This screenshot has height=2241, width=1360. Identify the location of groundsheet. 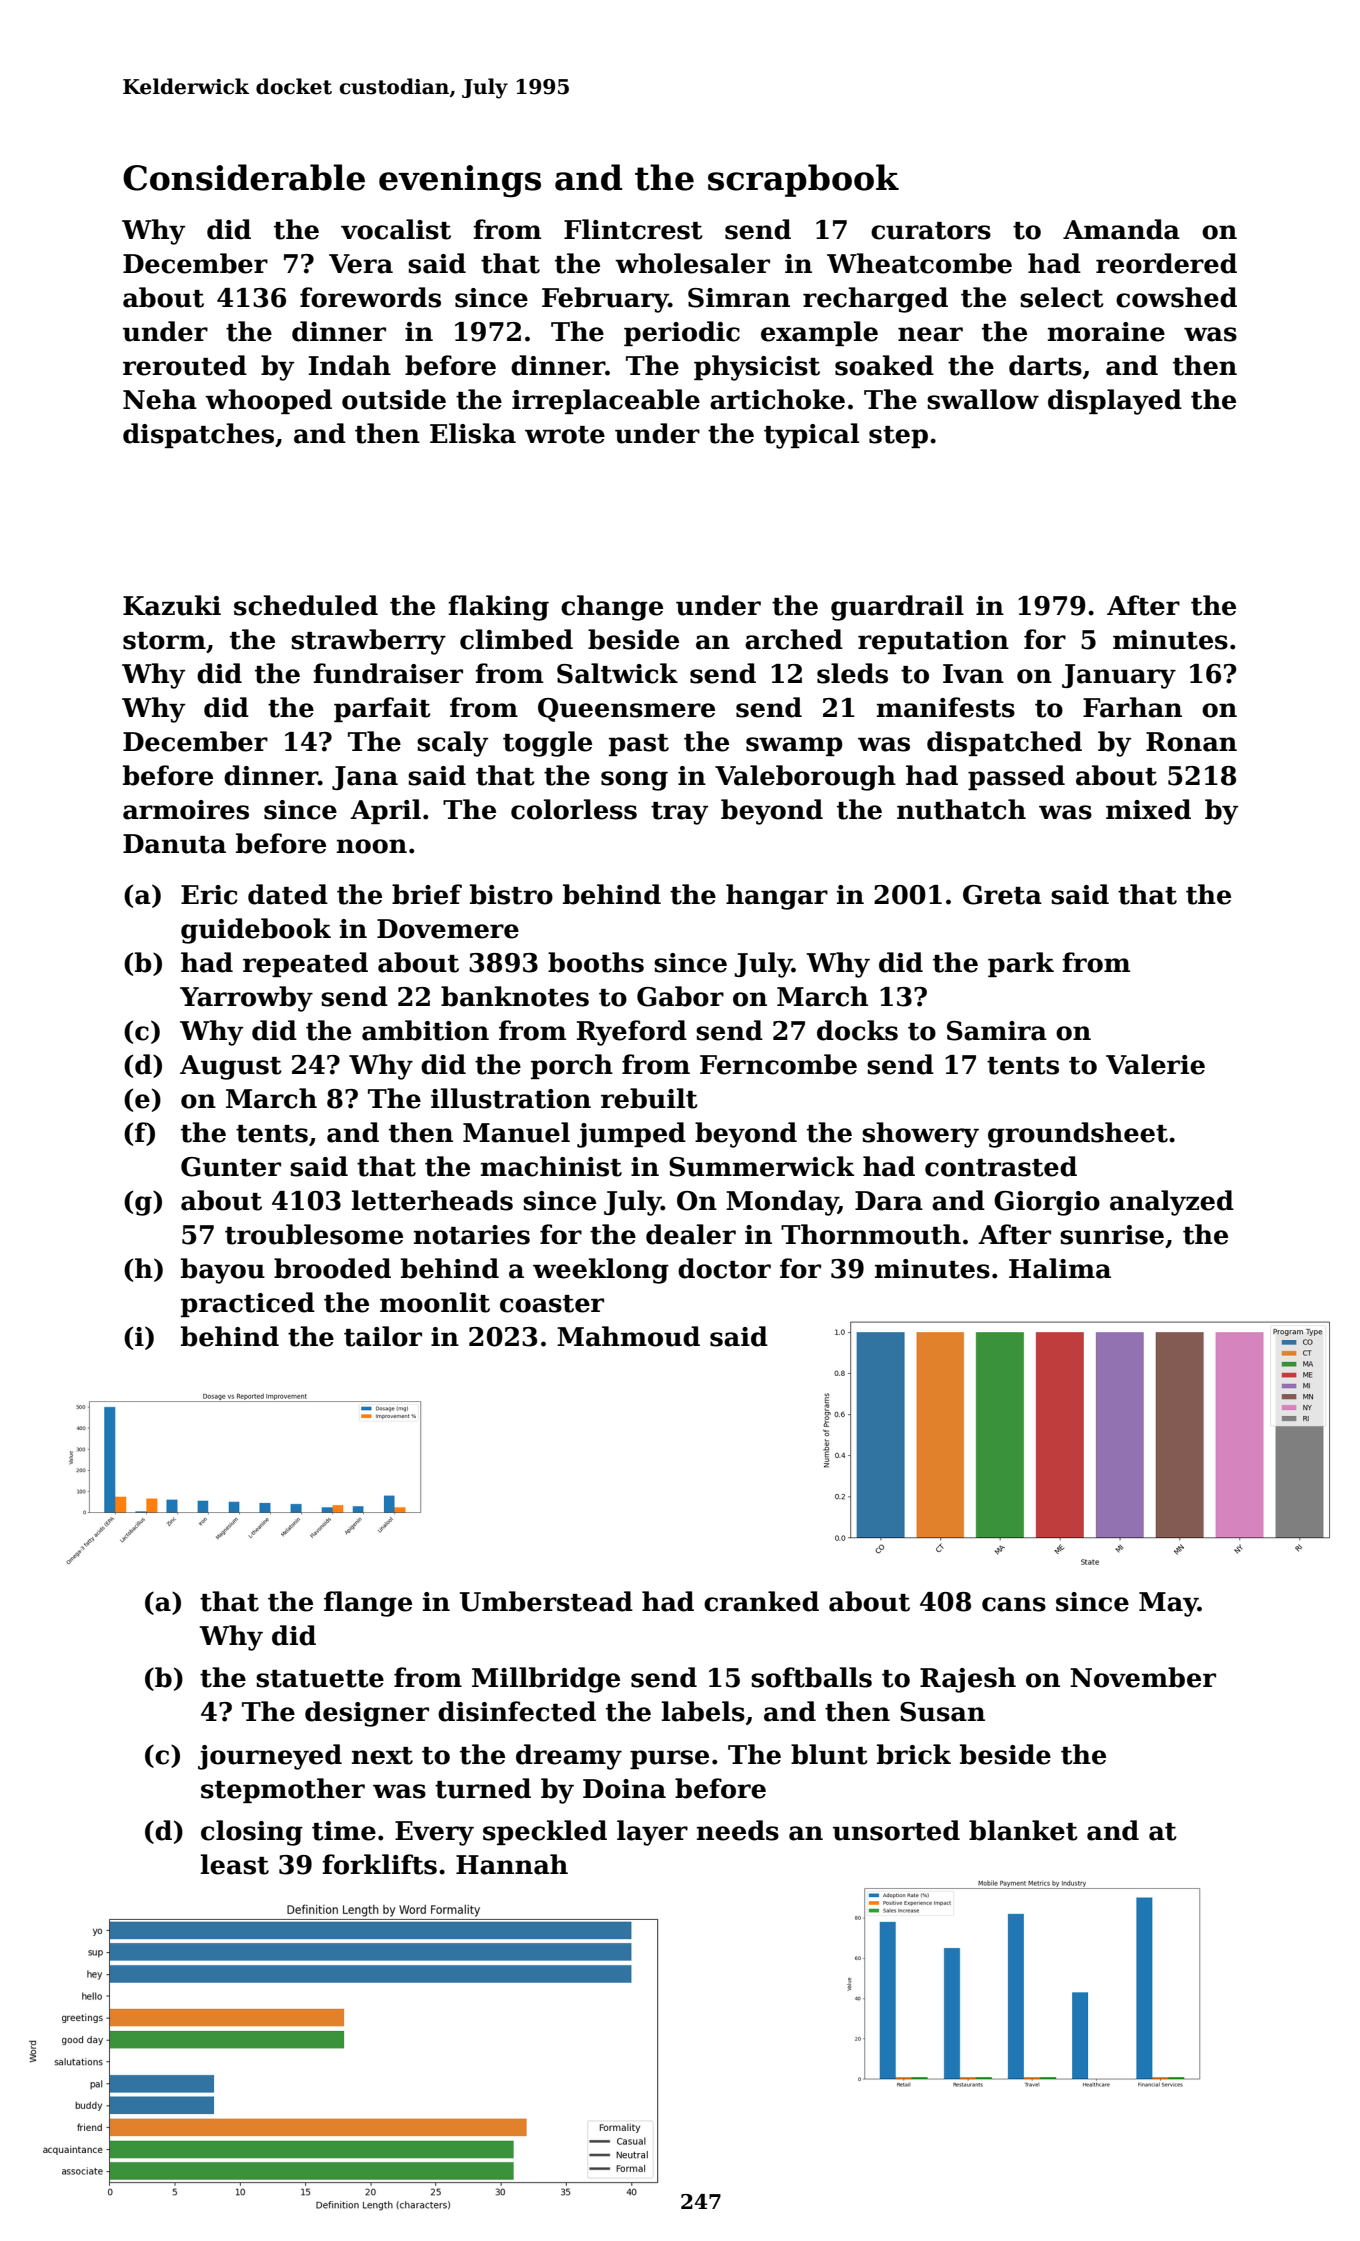
(1078, 1135).
